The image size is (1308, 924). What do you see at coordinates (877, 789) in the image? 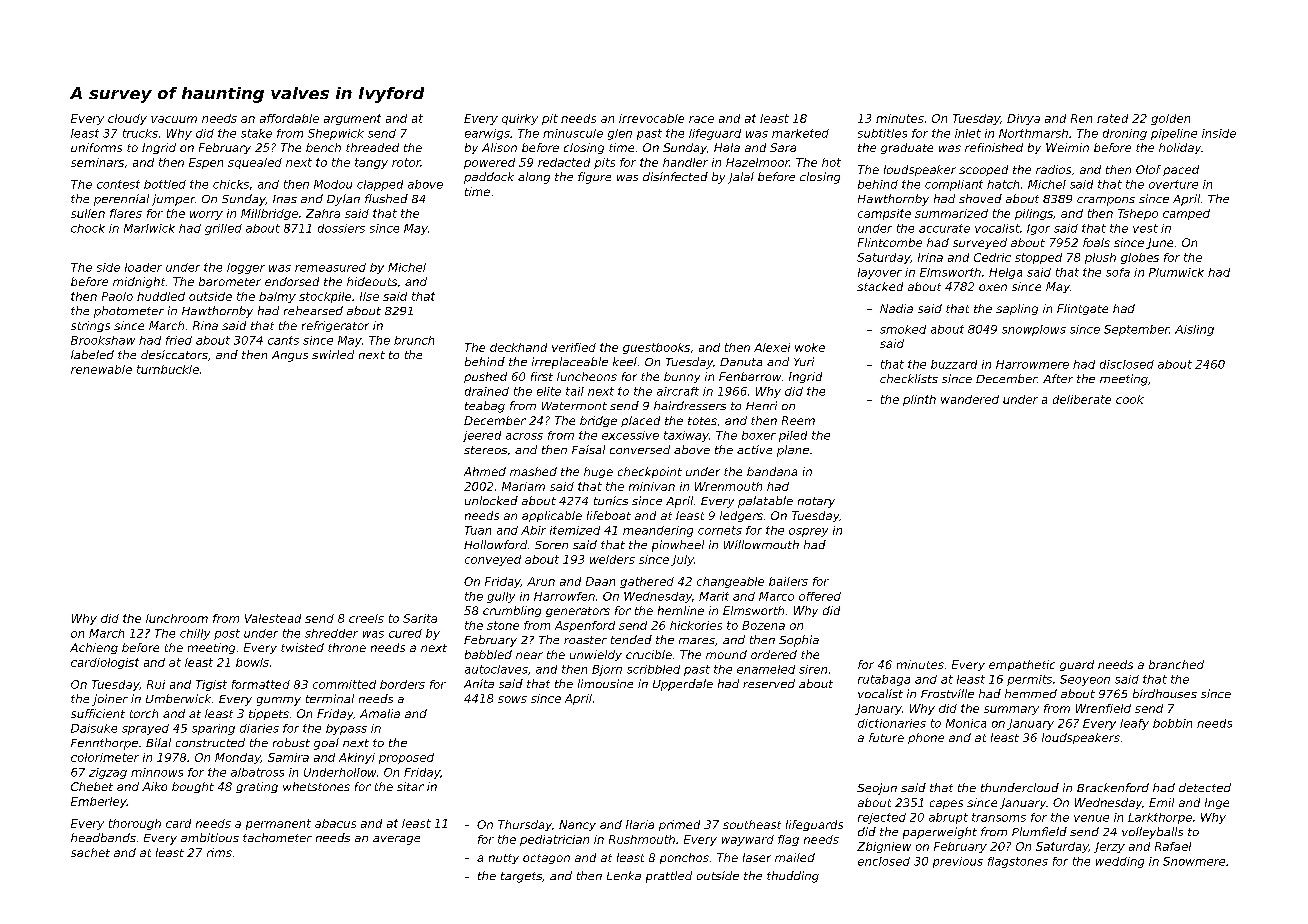
I see `Seojun` at bounding box center [877, 789].
